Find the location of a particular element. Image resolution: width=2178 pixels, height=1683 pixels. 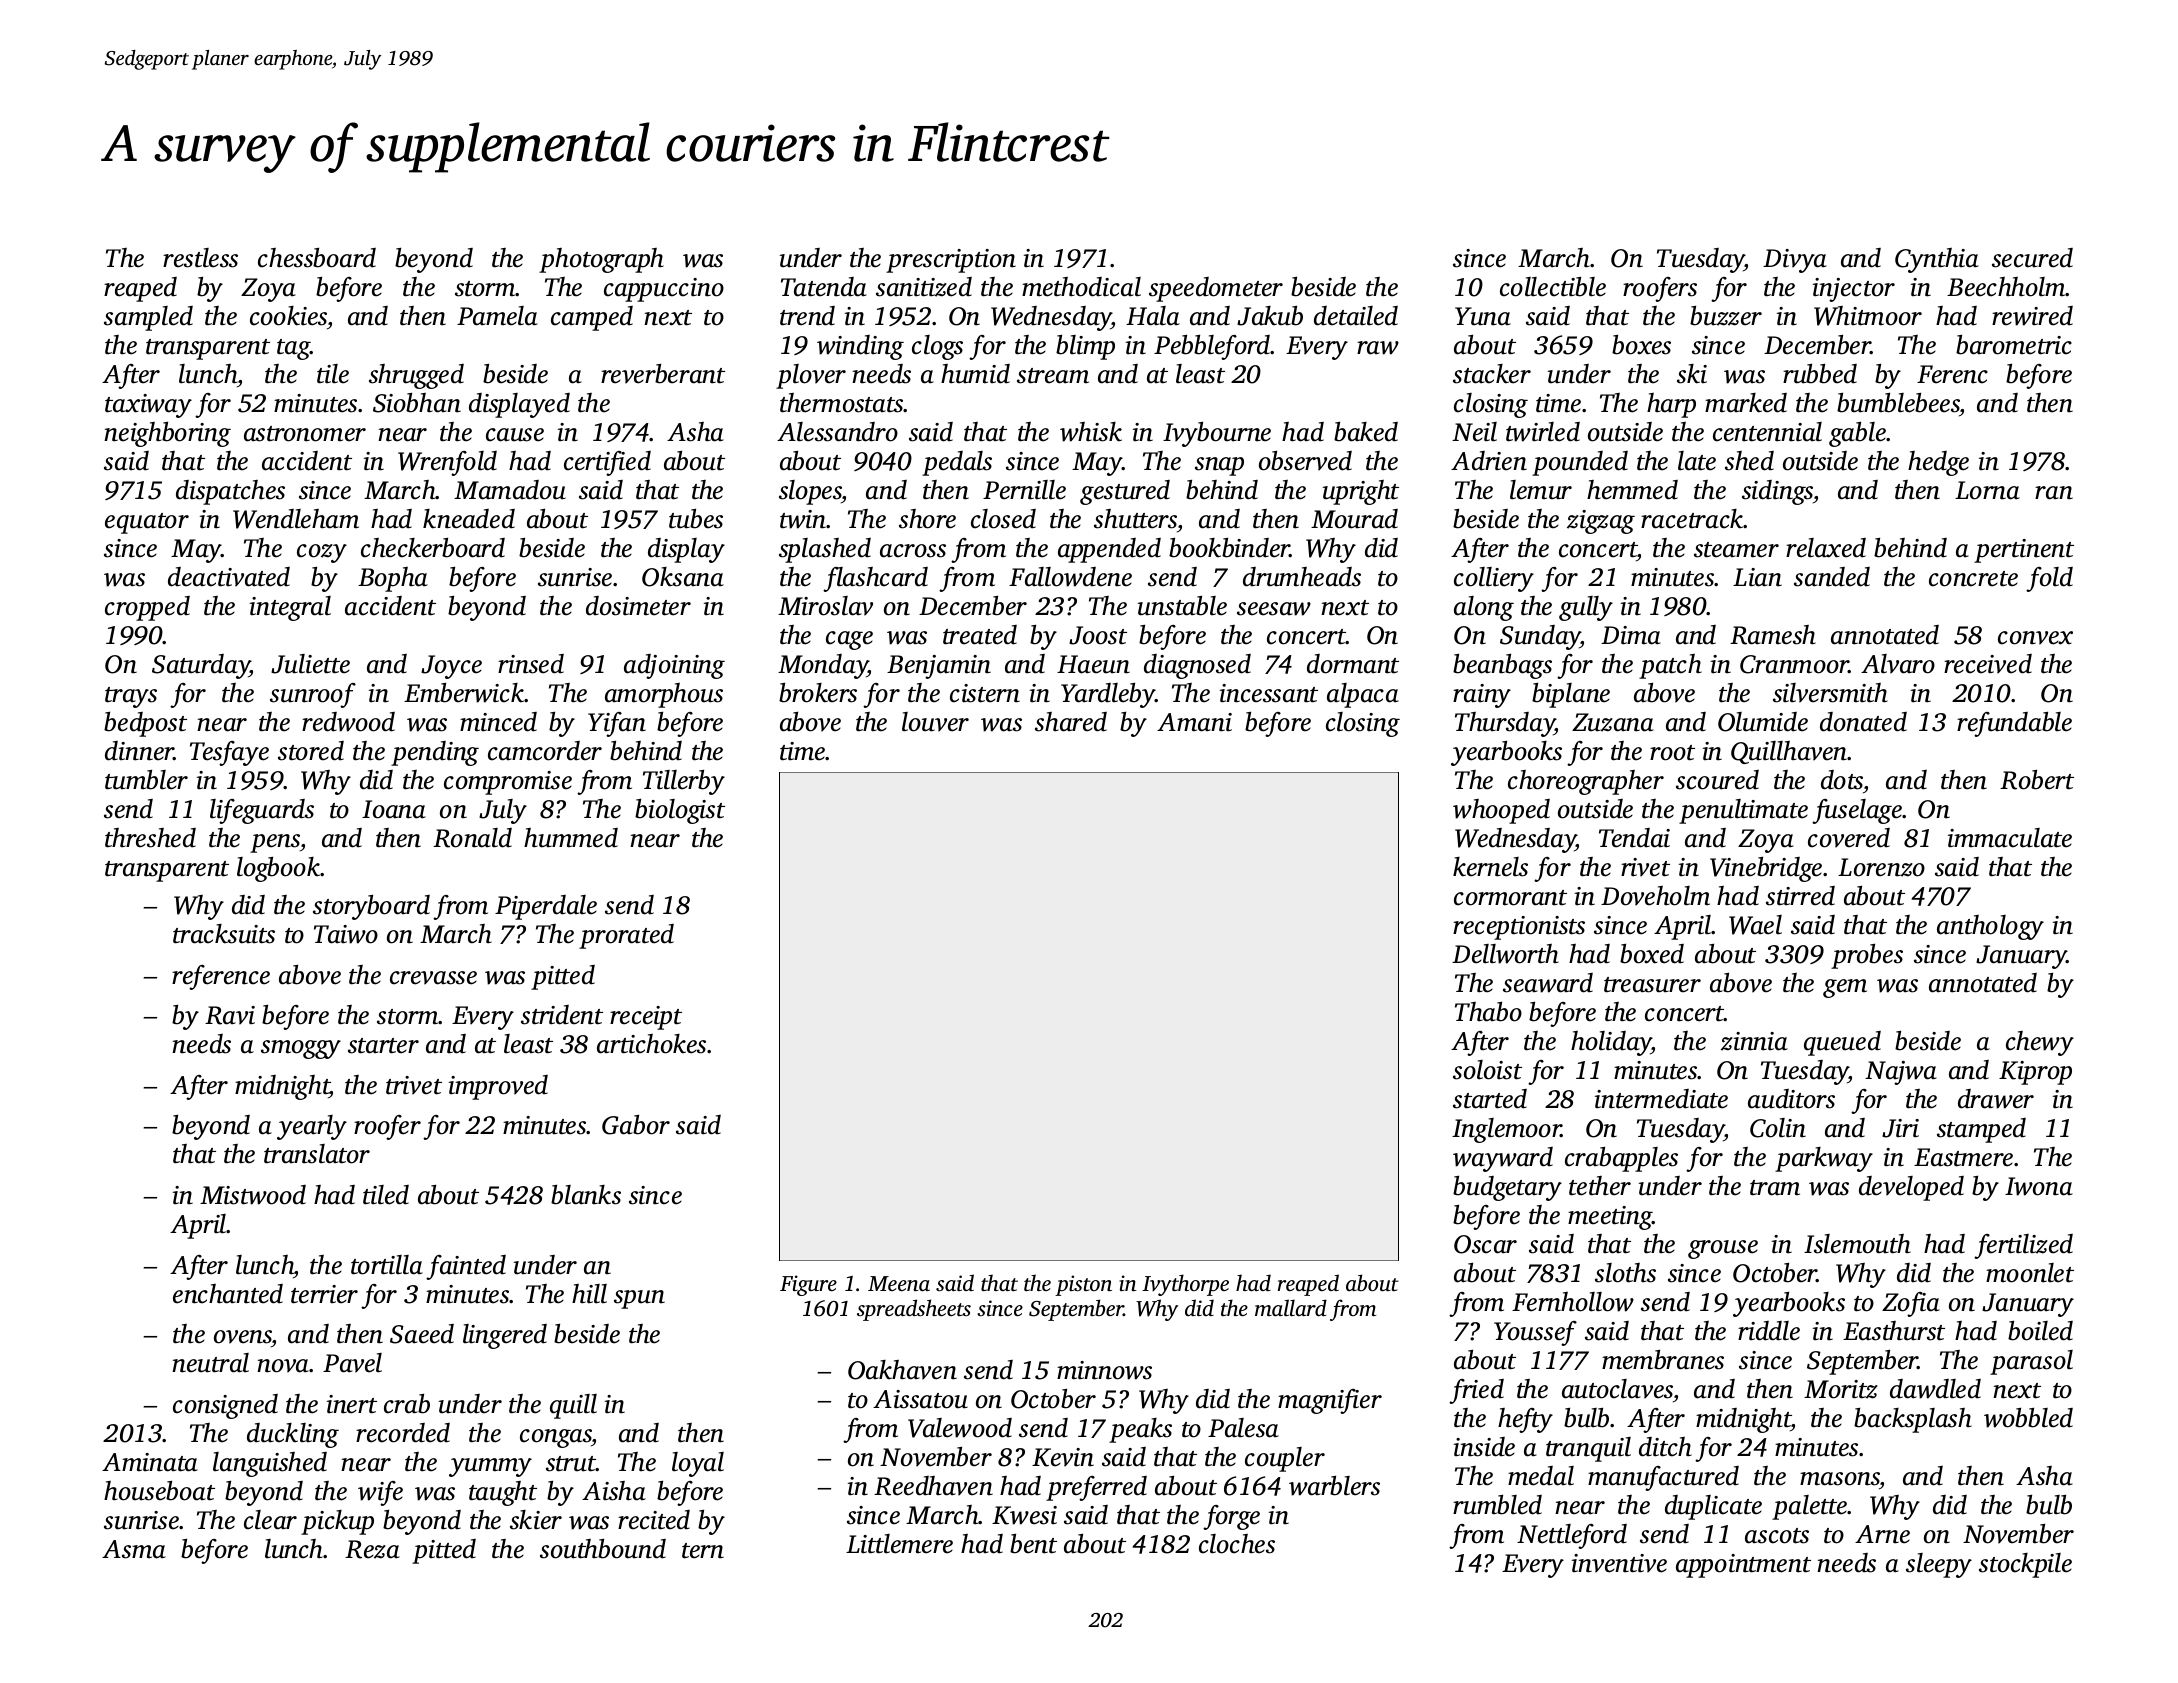

sunroof is located at coordinates (313, 695).
